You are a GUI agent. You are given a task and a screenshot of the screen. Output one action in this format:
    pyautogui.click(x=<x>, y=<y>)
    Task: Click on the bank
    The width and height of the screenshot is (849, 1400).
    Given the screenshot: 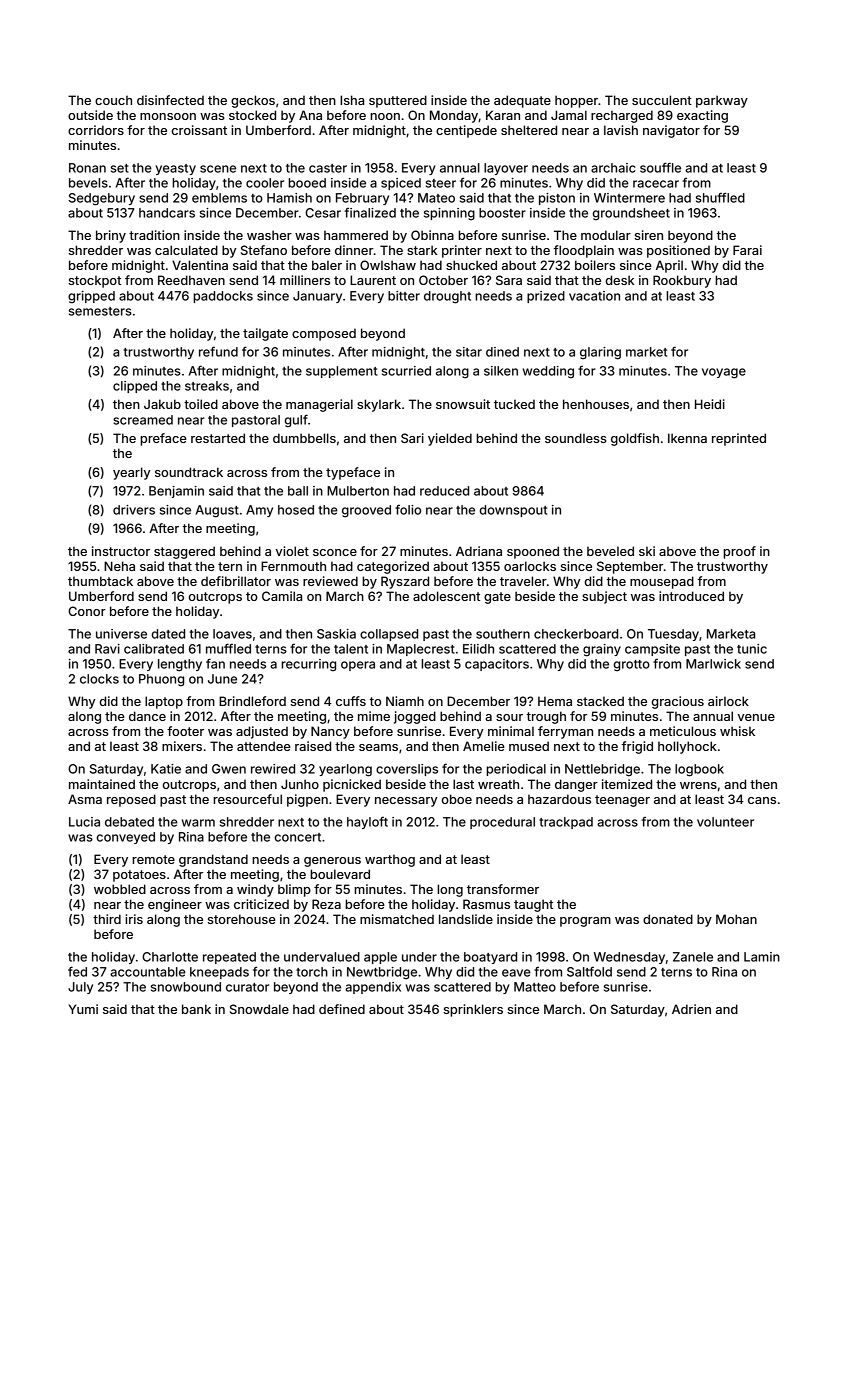 What is the action you would take?
    pyautogui.click(x=196, y=1009)
